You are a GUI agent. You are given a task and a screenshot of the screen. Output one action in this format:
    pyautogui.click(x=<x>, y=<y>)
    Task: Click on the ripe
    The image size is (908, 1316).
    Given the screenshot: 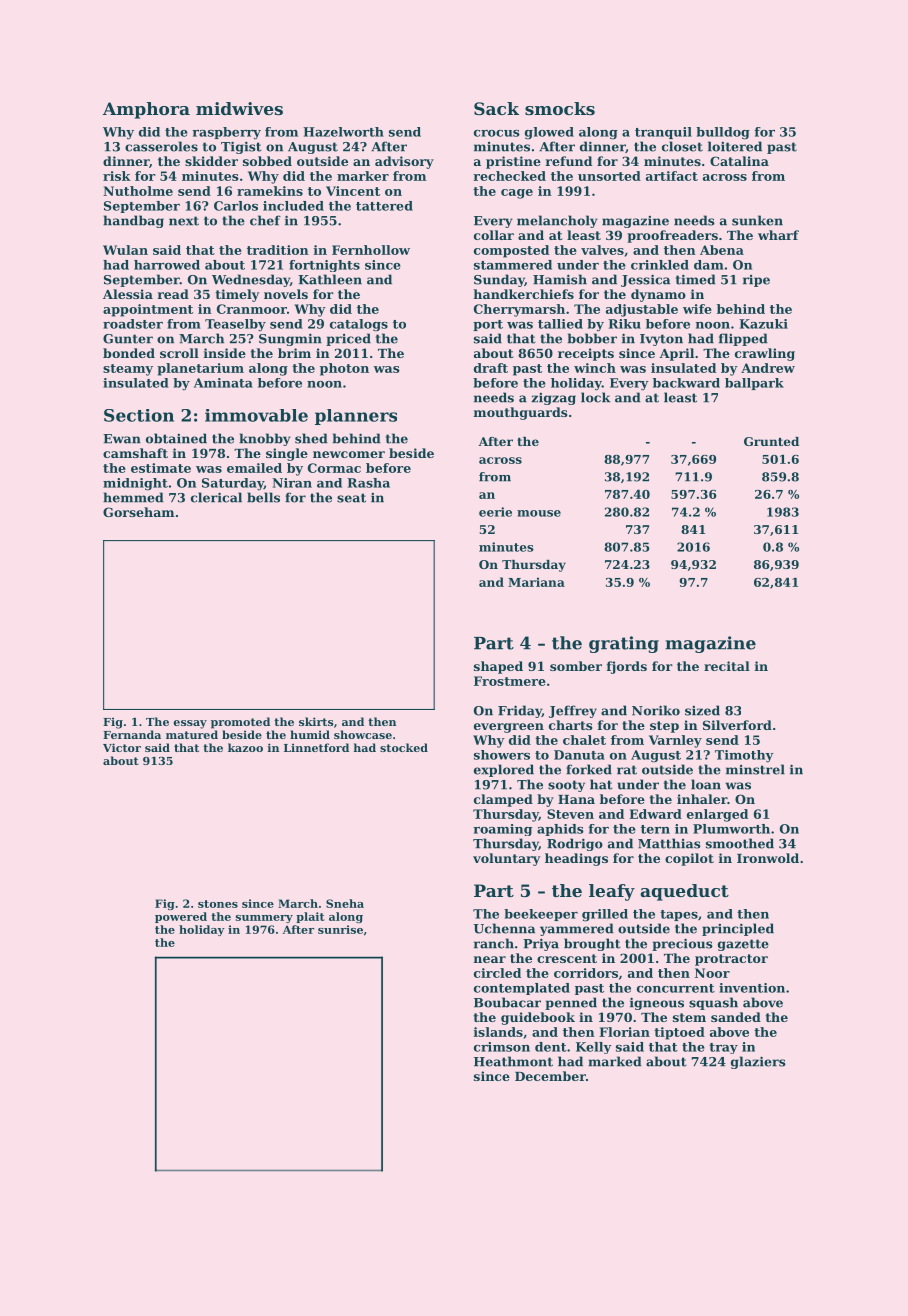 What is the action you would take?
    pyautogui.click(x=756, y=281)
